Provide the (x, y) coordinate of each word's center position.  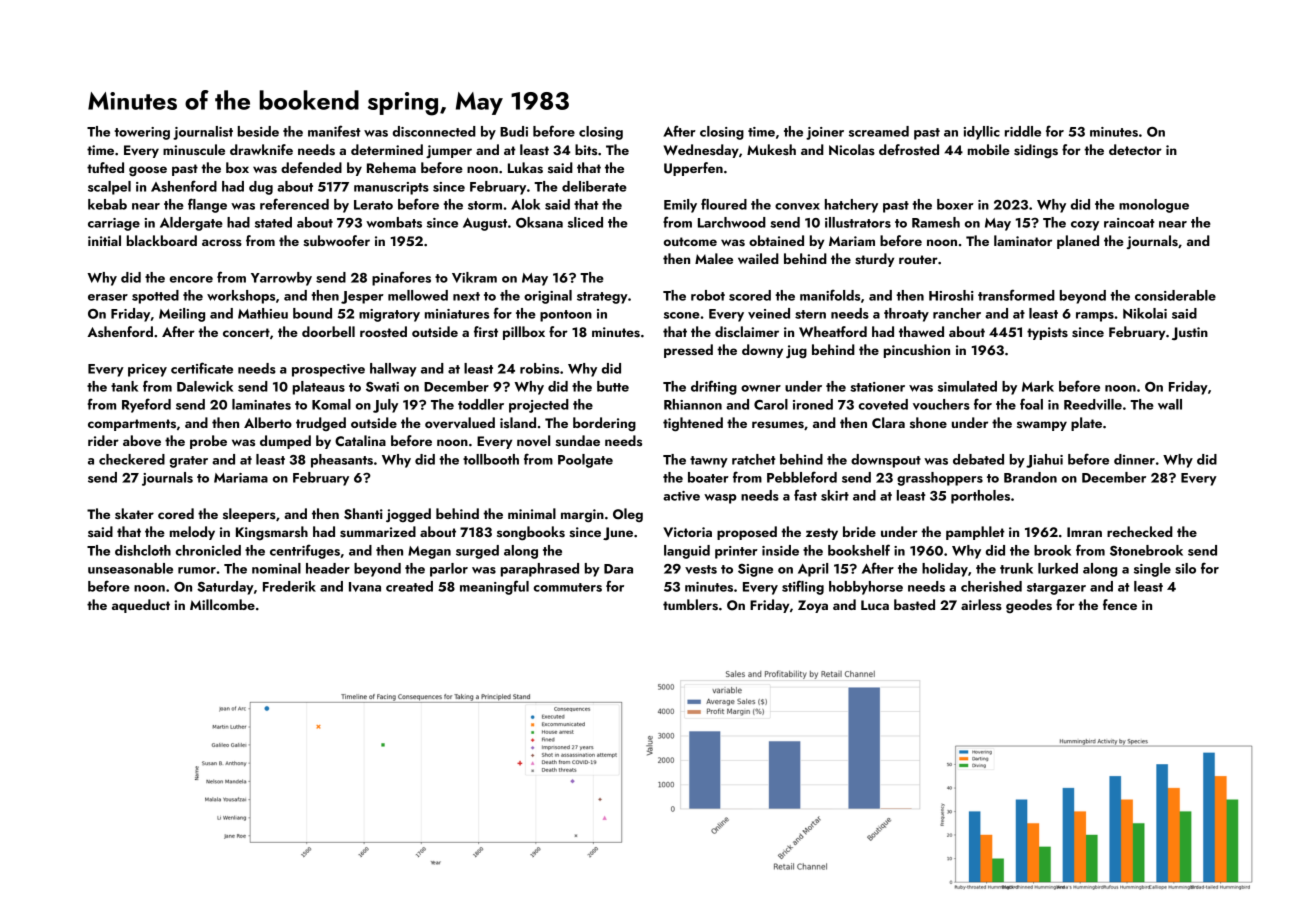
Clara (888, 422)
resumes (778, 425)
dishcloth (143, 550)
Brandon (1030, 477)
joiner (825, 133)
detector (1135, 149)
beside (258, 131)
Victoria (687, 532)
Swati (382, 387)
